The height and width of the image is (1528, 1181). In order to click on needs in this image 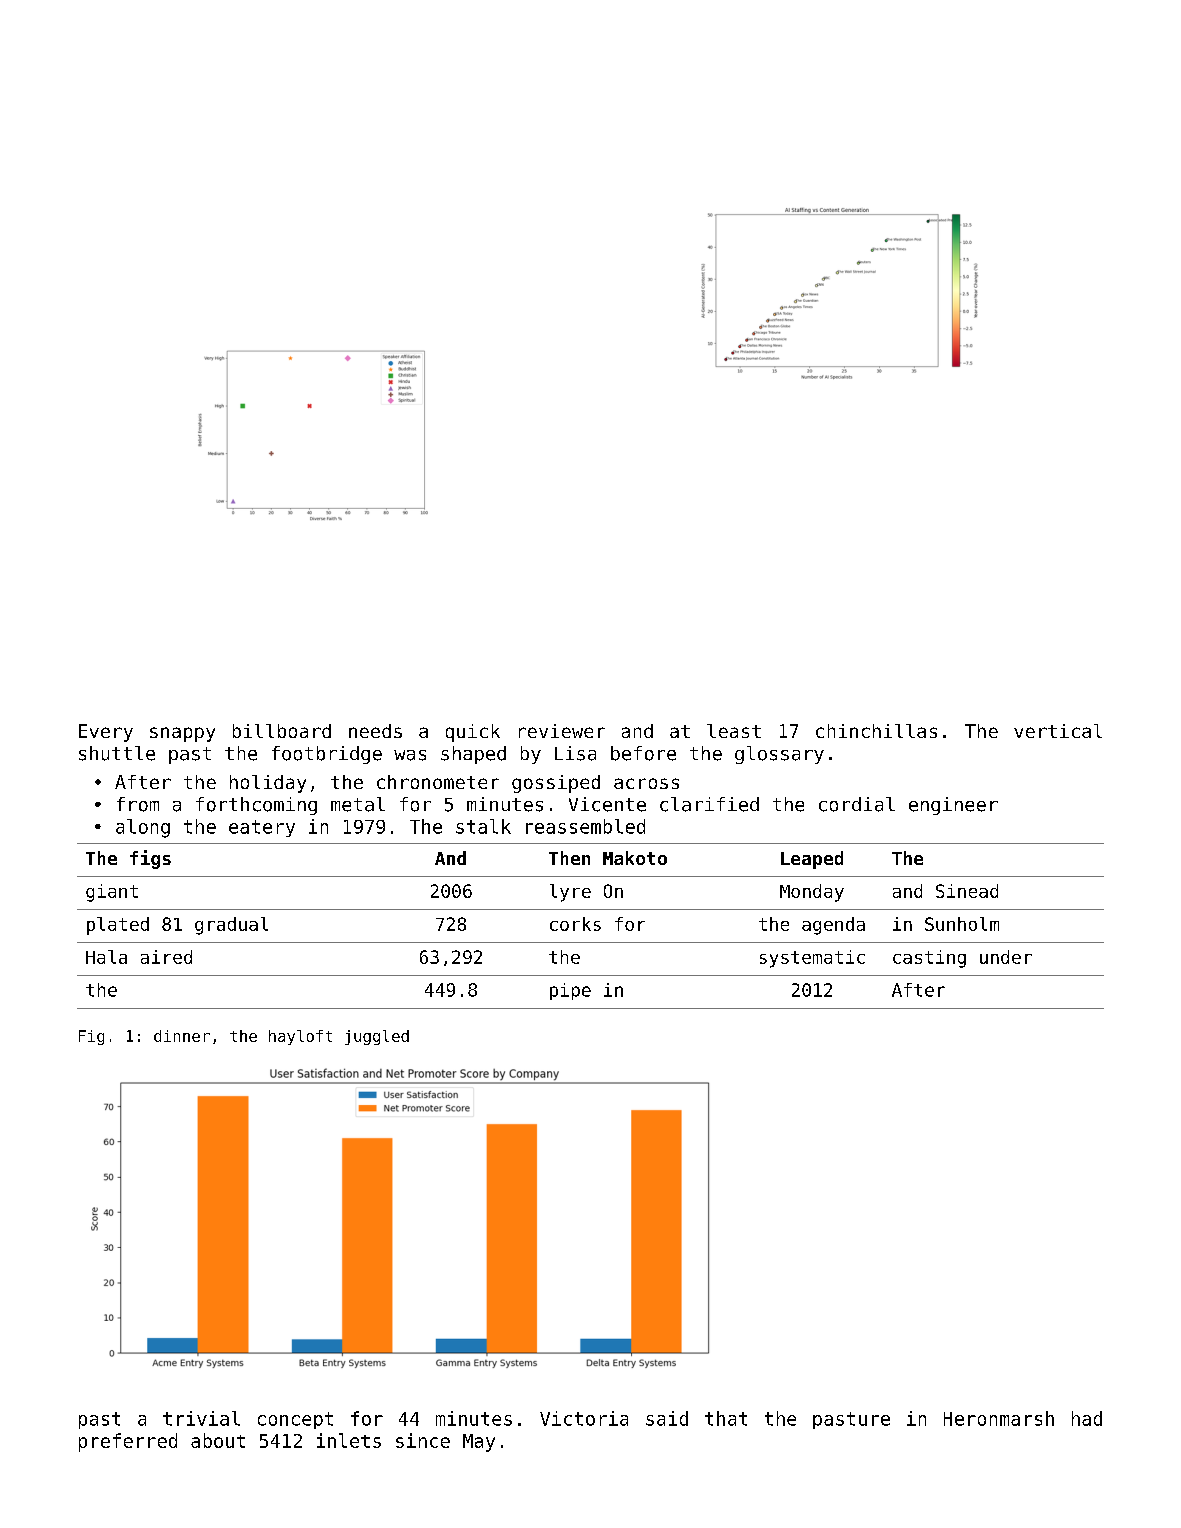, I will do `click(375, 731)`.
